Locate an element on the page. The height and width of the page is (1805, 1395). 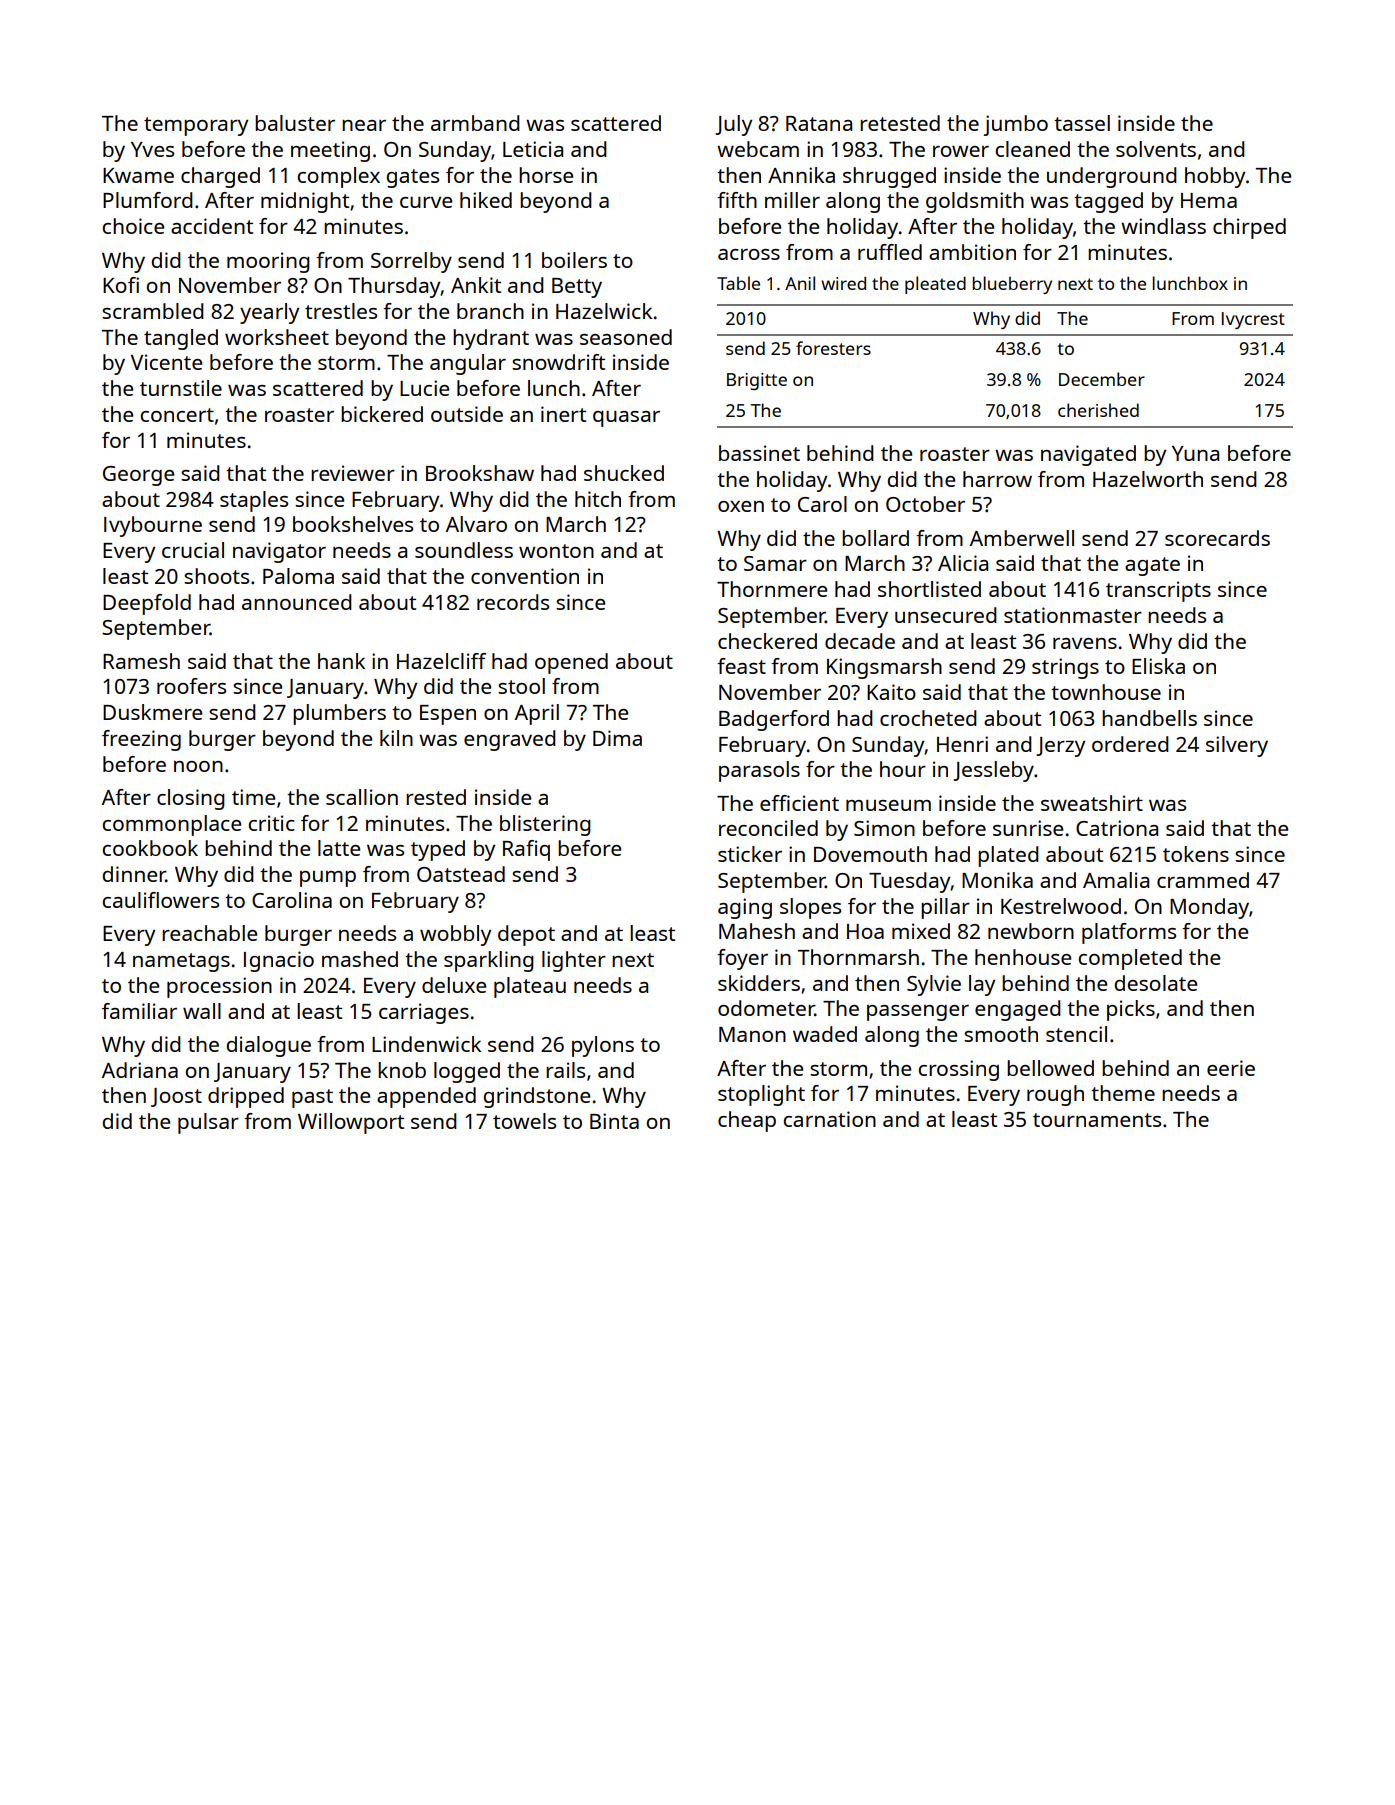
chirped is located at coordinates (1249, 228).
